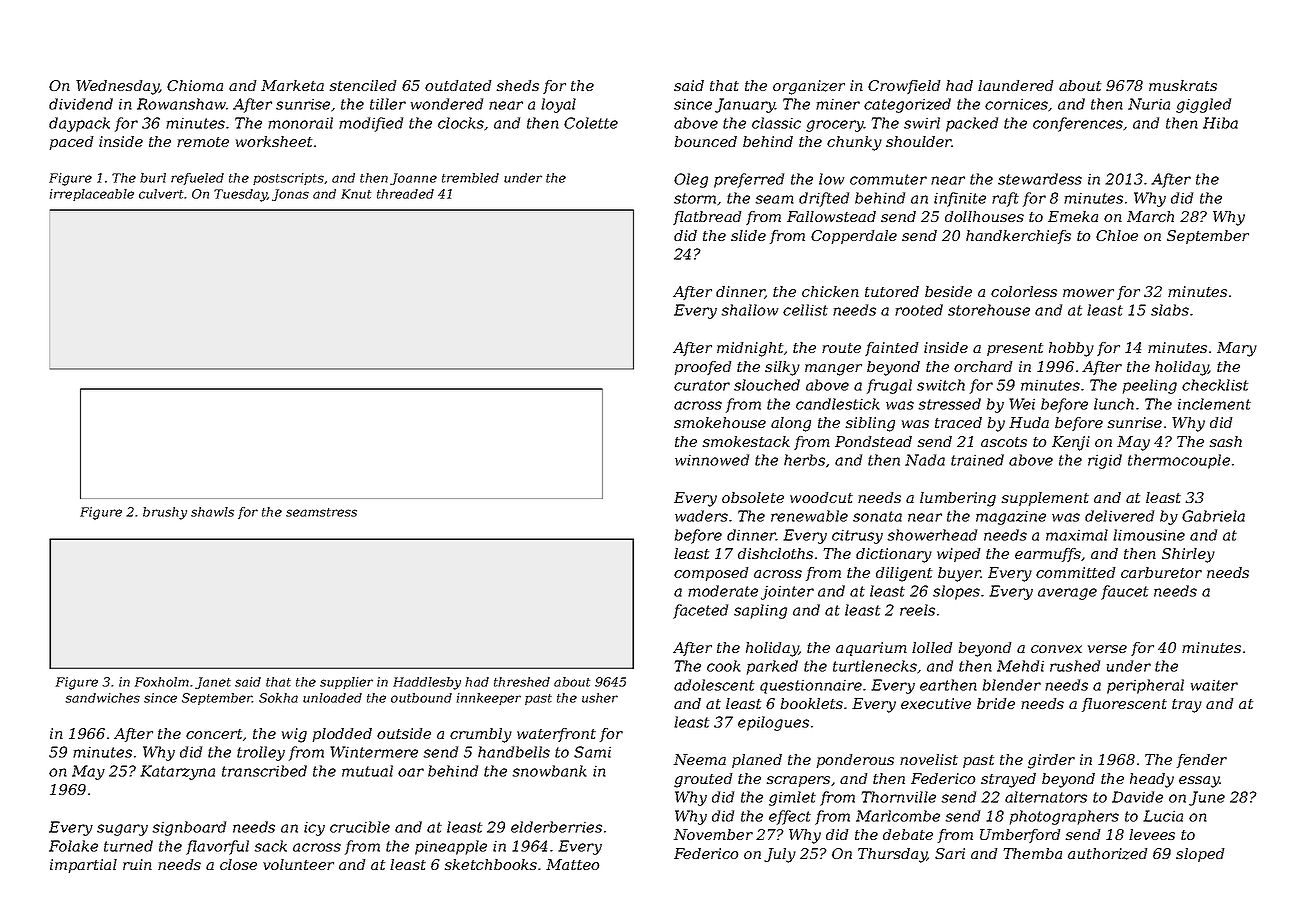 Image resolution: width=1308 pixels, height=924 pixels. Describe the element at coordinates (591, 123) in the page. I see `Colette` at that location.
